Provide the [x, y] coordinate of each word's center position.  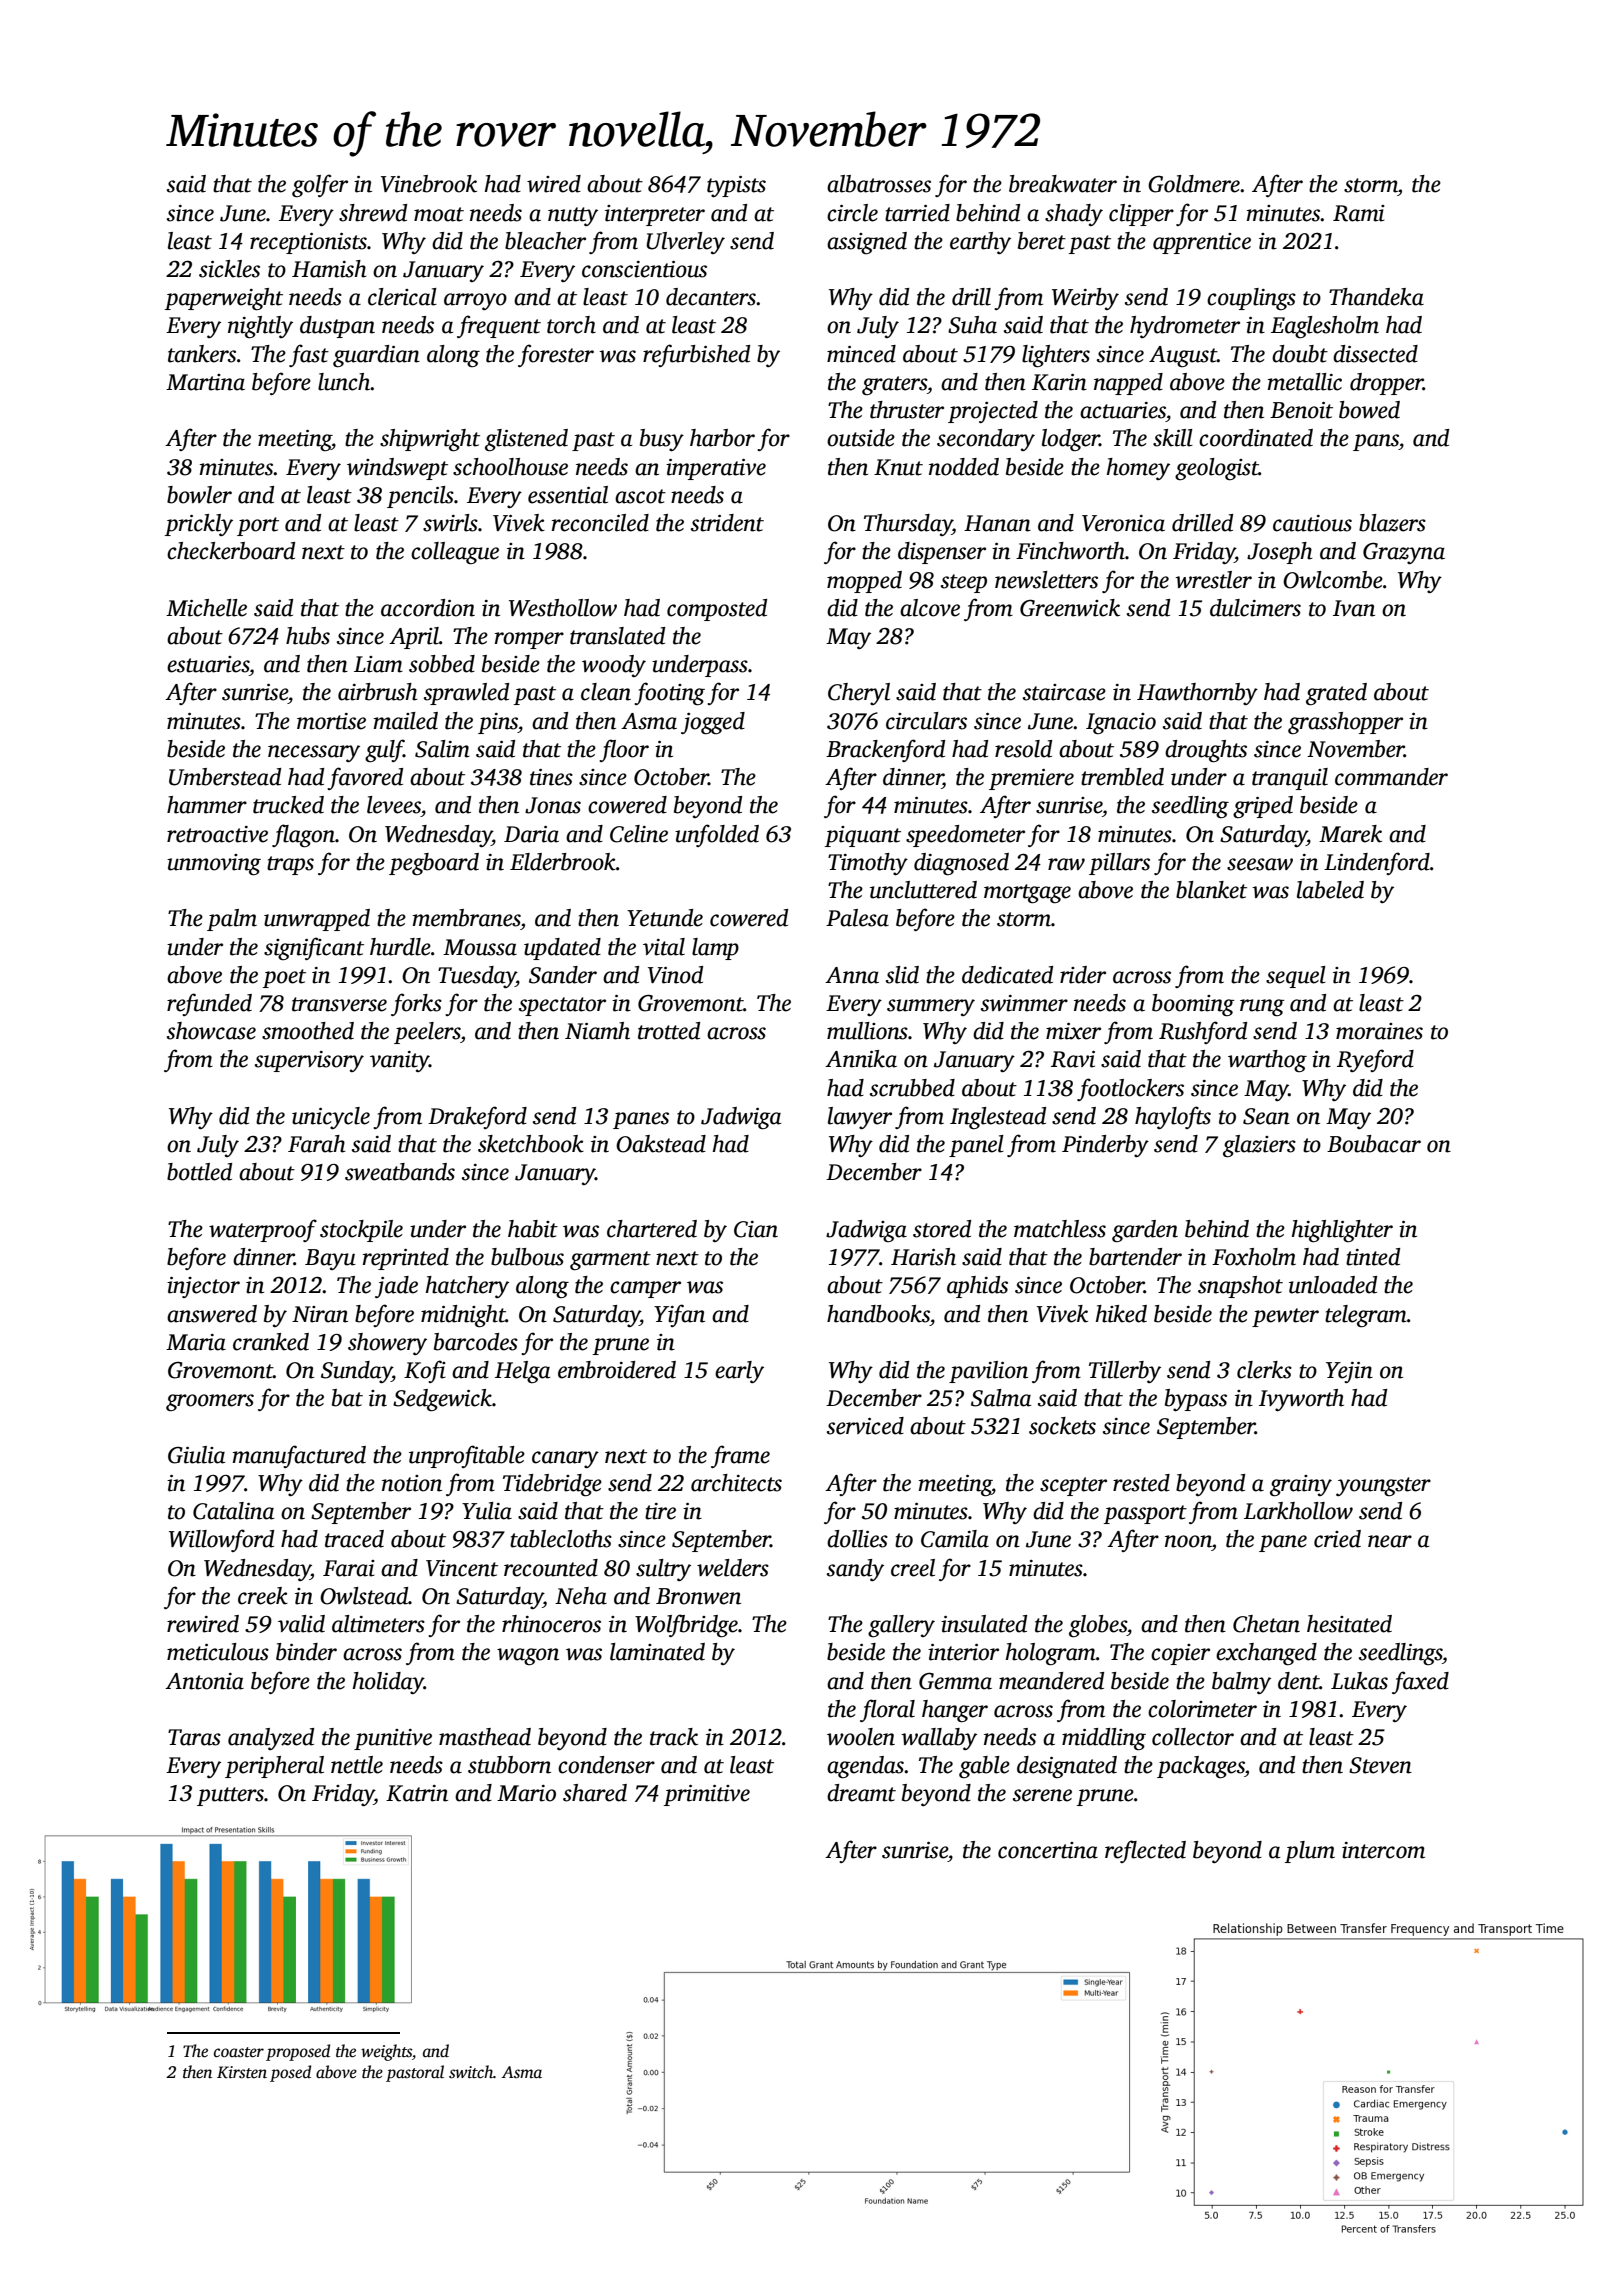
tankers [202, 354]
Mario [526, 1793]
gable [984, 1767]
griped [1263, 807]
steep [964, 583]
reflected [1145, 1851]
